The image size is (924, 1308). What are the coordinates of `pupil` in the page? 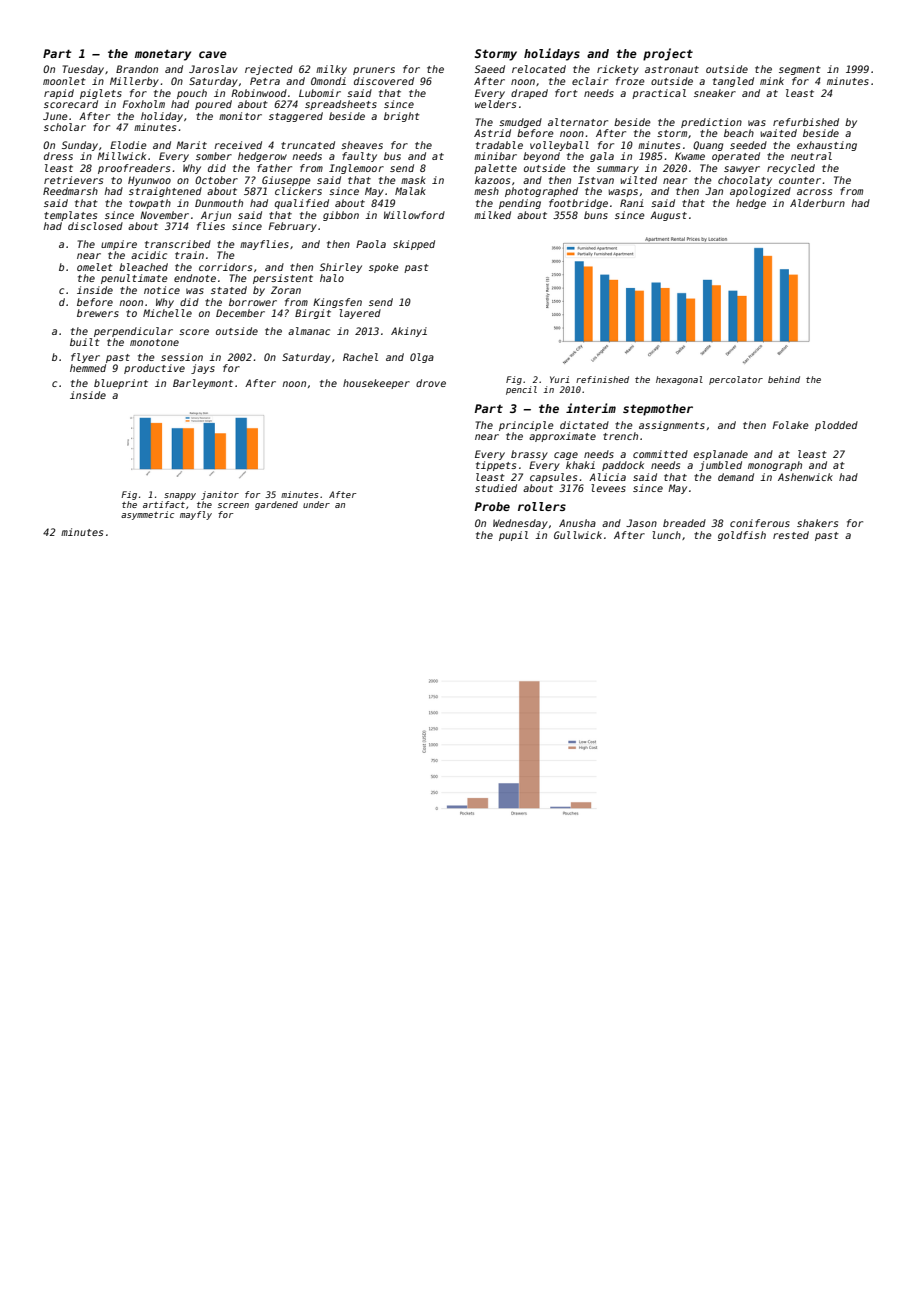 It's located at (513, 536).
